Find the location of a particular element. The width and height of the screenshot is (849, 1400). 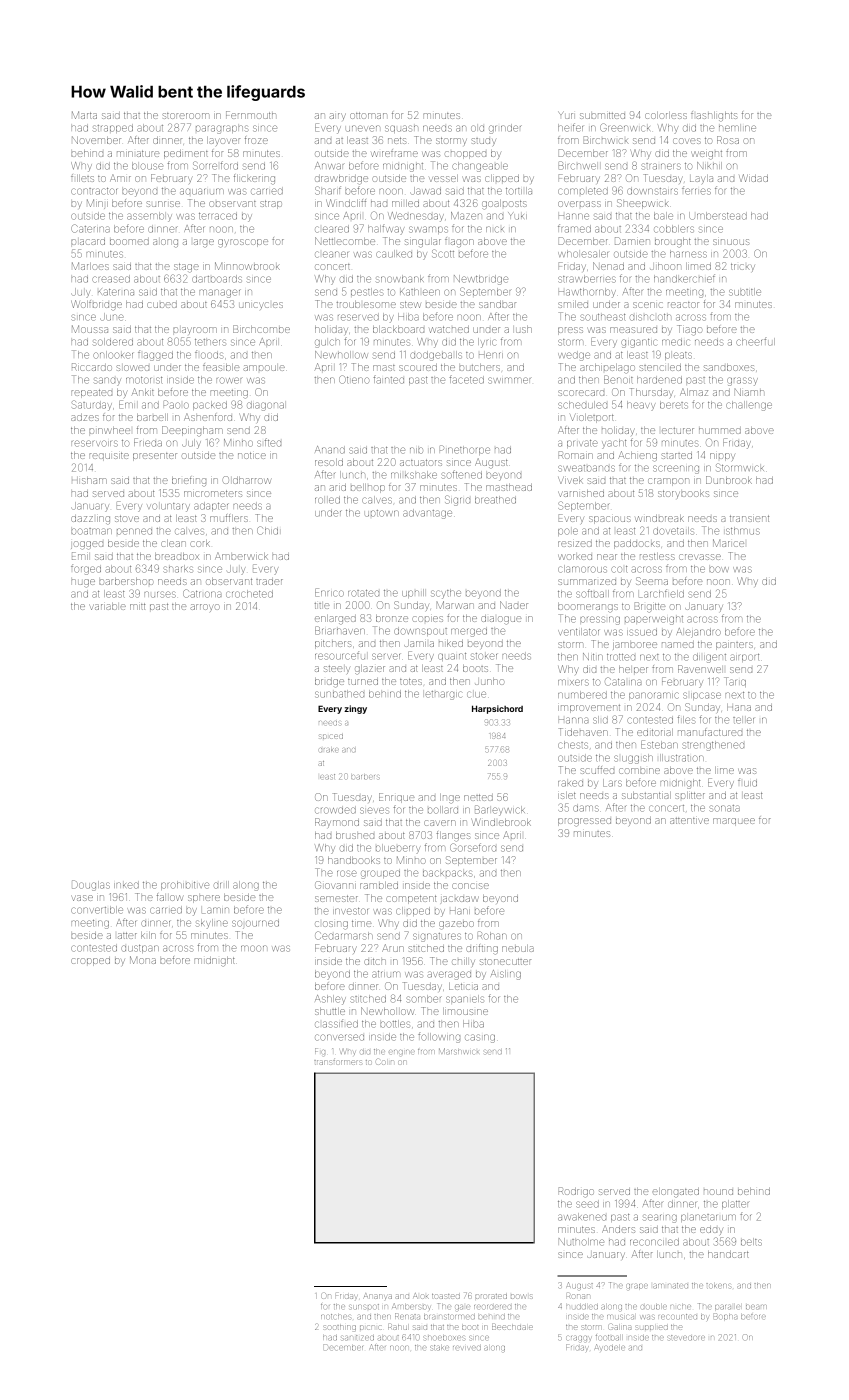

storeroom is located at coordinates (186, 116).
